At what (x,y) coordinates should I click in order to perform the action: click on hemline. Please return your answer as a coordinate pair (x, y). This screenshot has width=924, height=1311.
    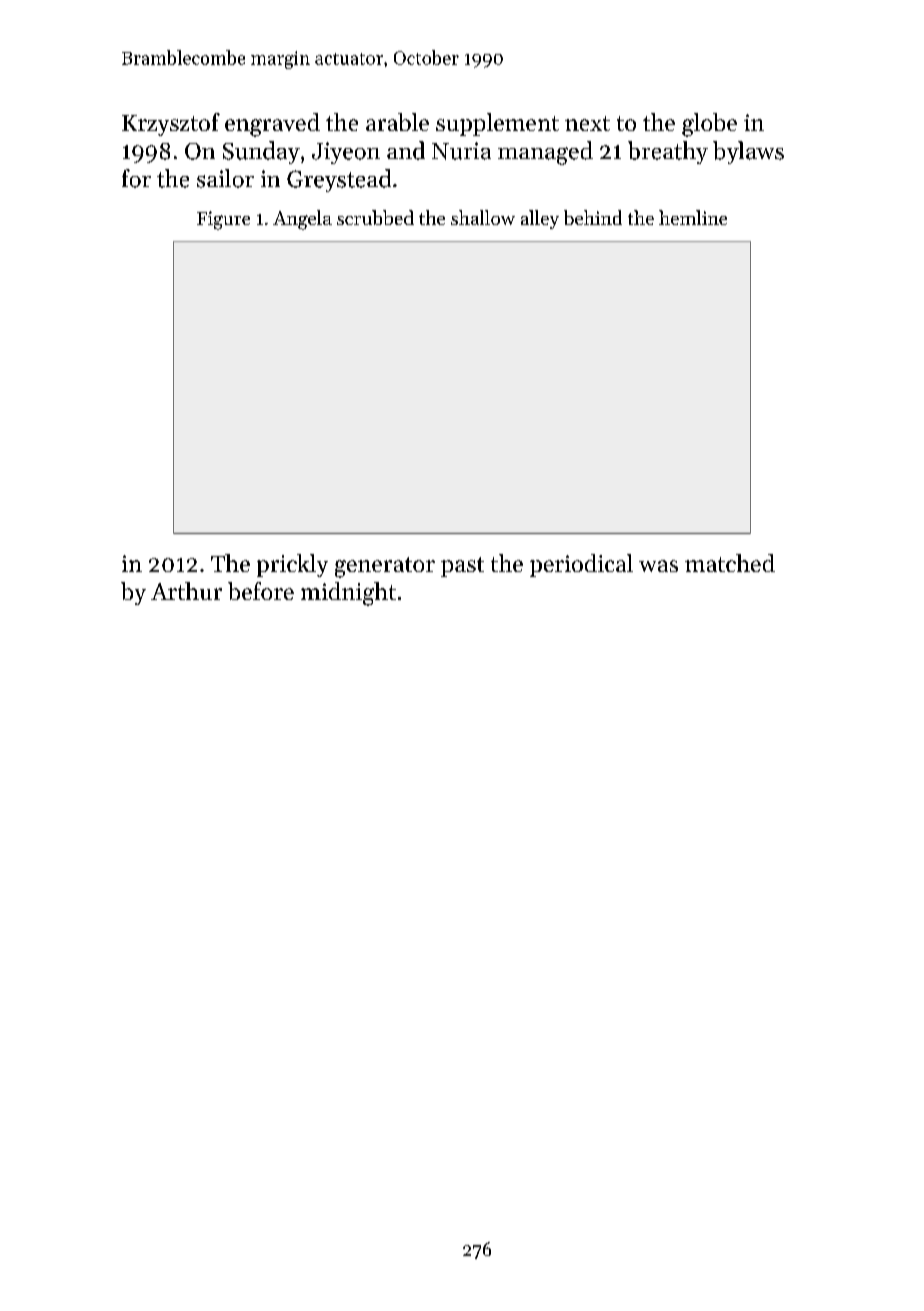
    Looking at the image, I should click on (693, 217).
